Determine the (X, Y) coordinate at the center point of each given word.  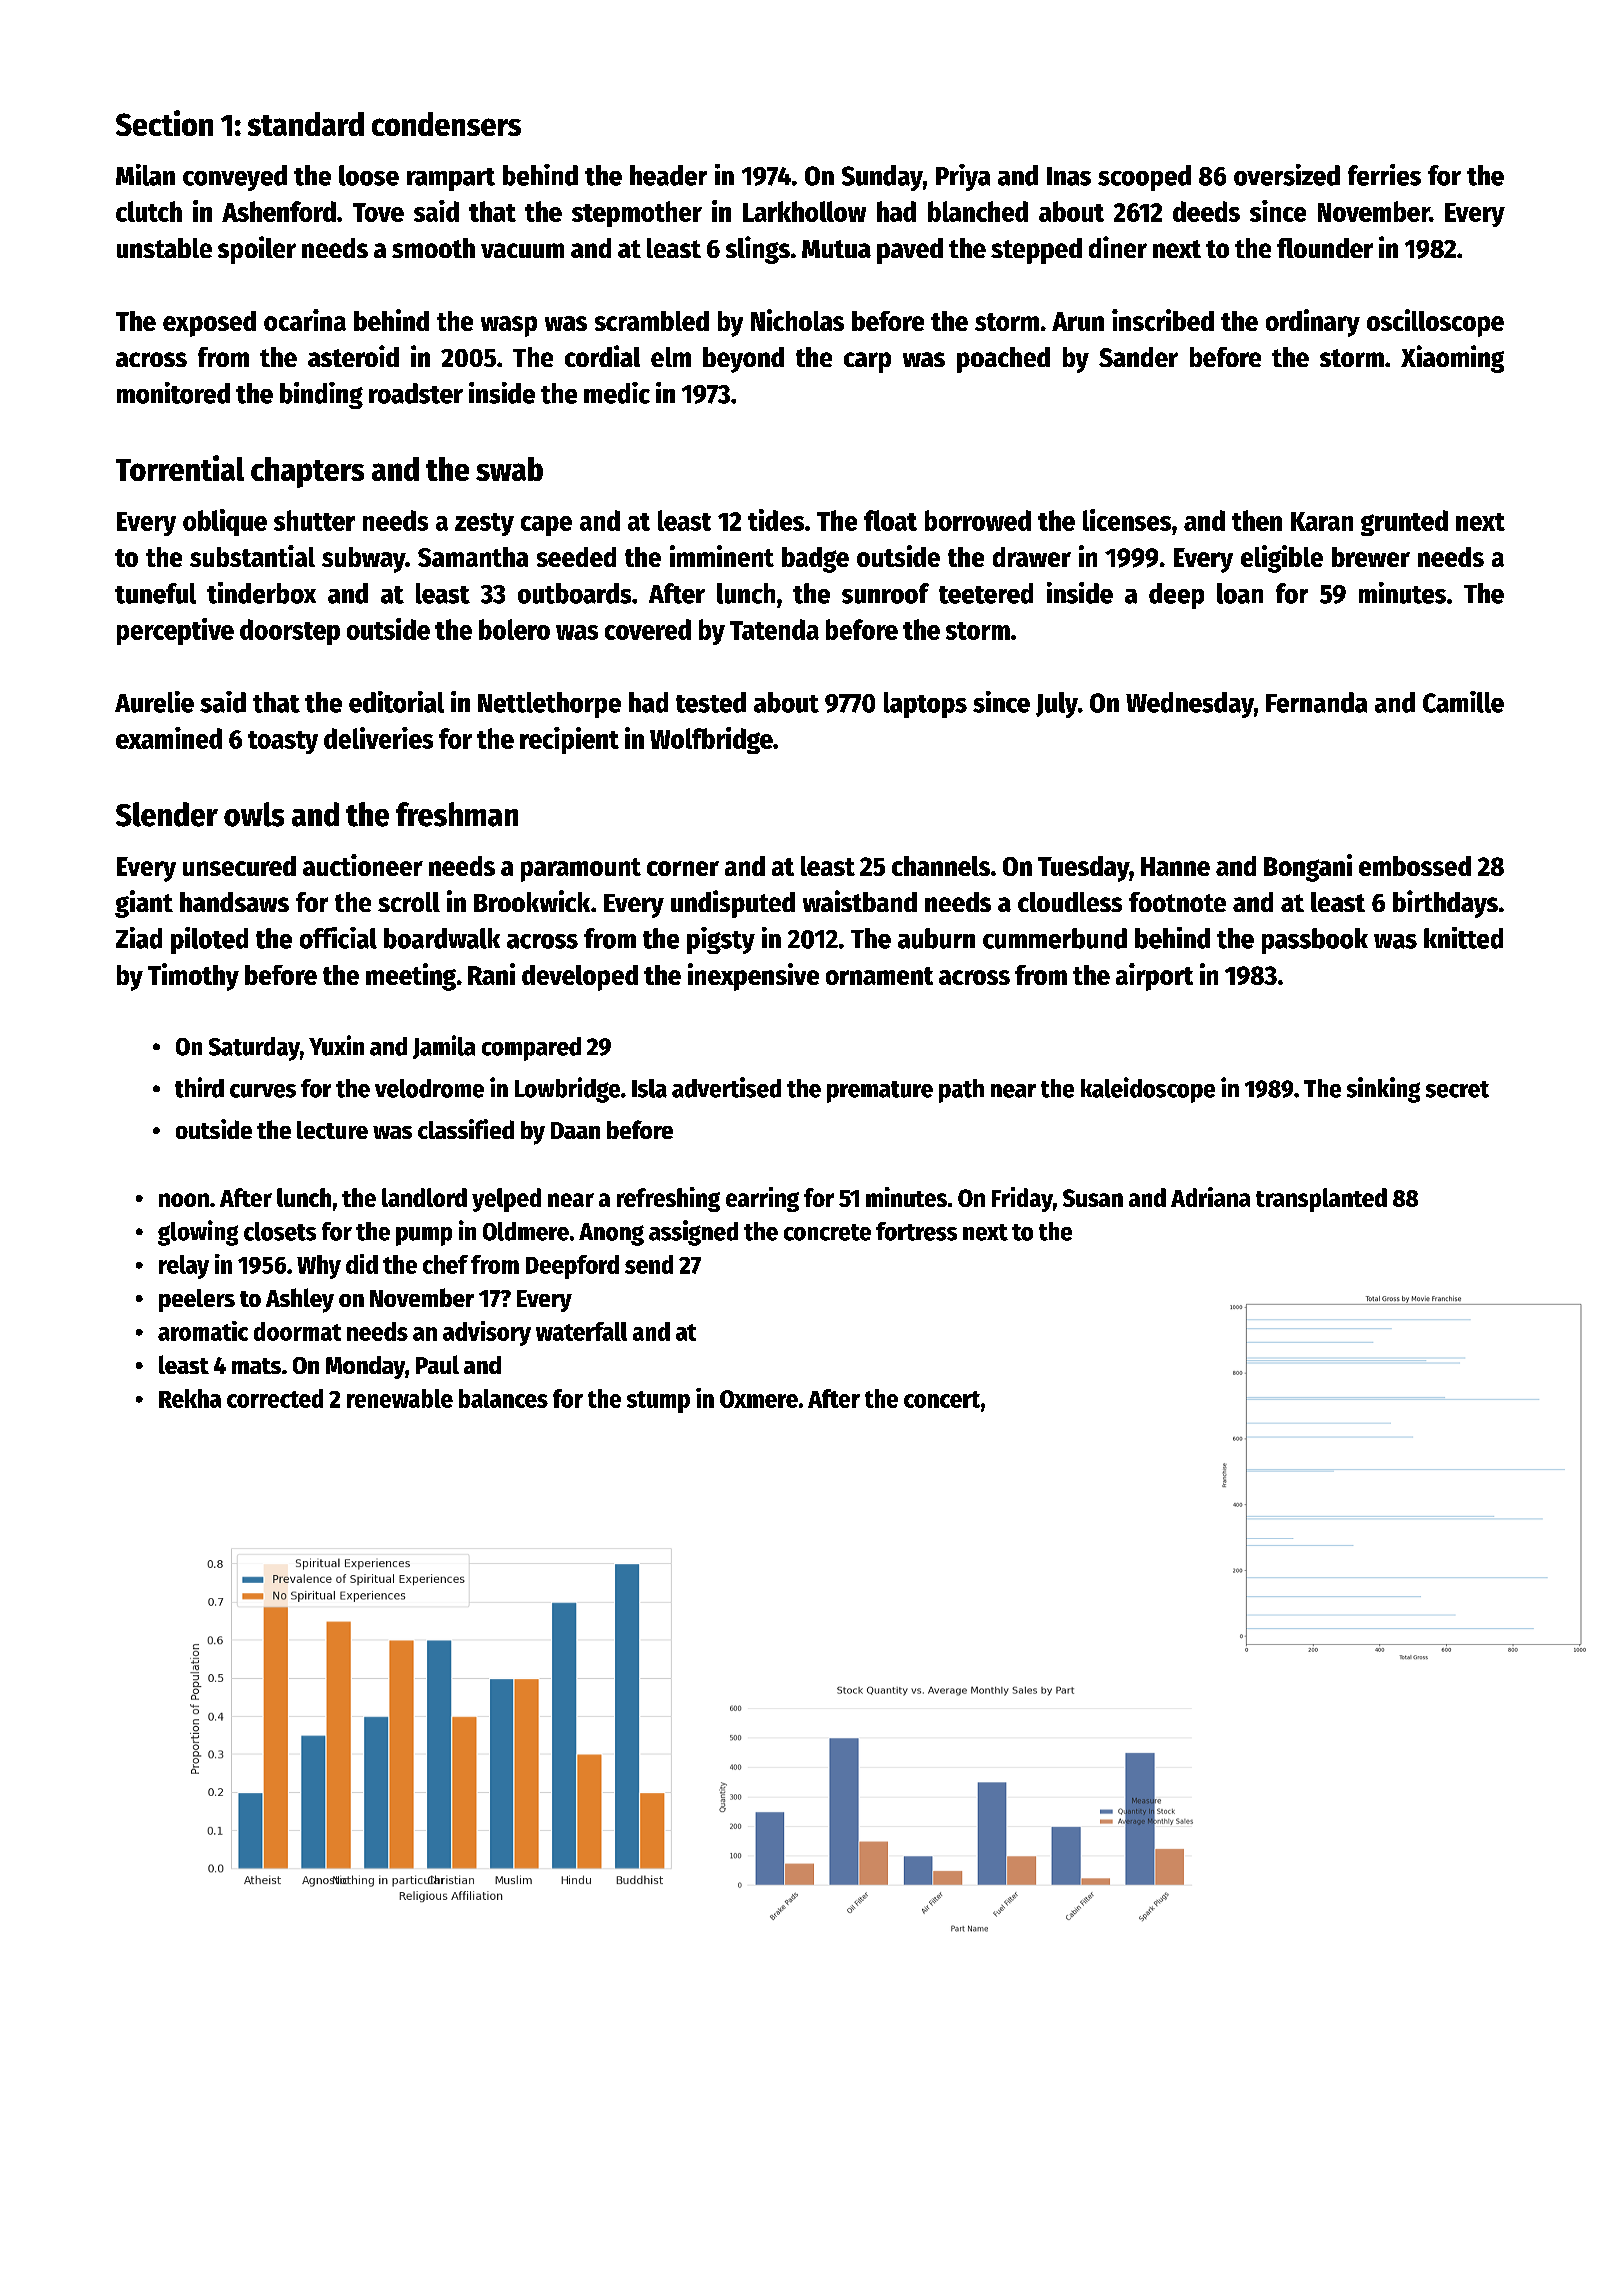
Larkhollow (804, 211)
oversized (1287, 175)
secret (1457, 1089)
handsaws (234, 902)
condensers (446, 124)
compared (531, 1049)
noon (184, 1200)
